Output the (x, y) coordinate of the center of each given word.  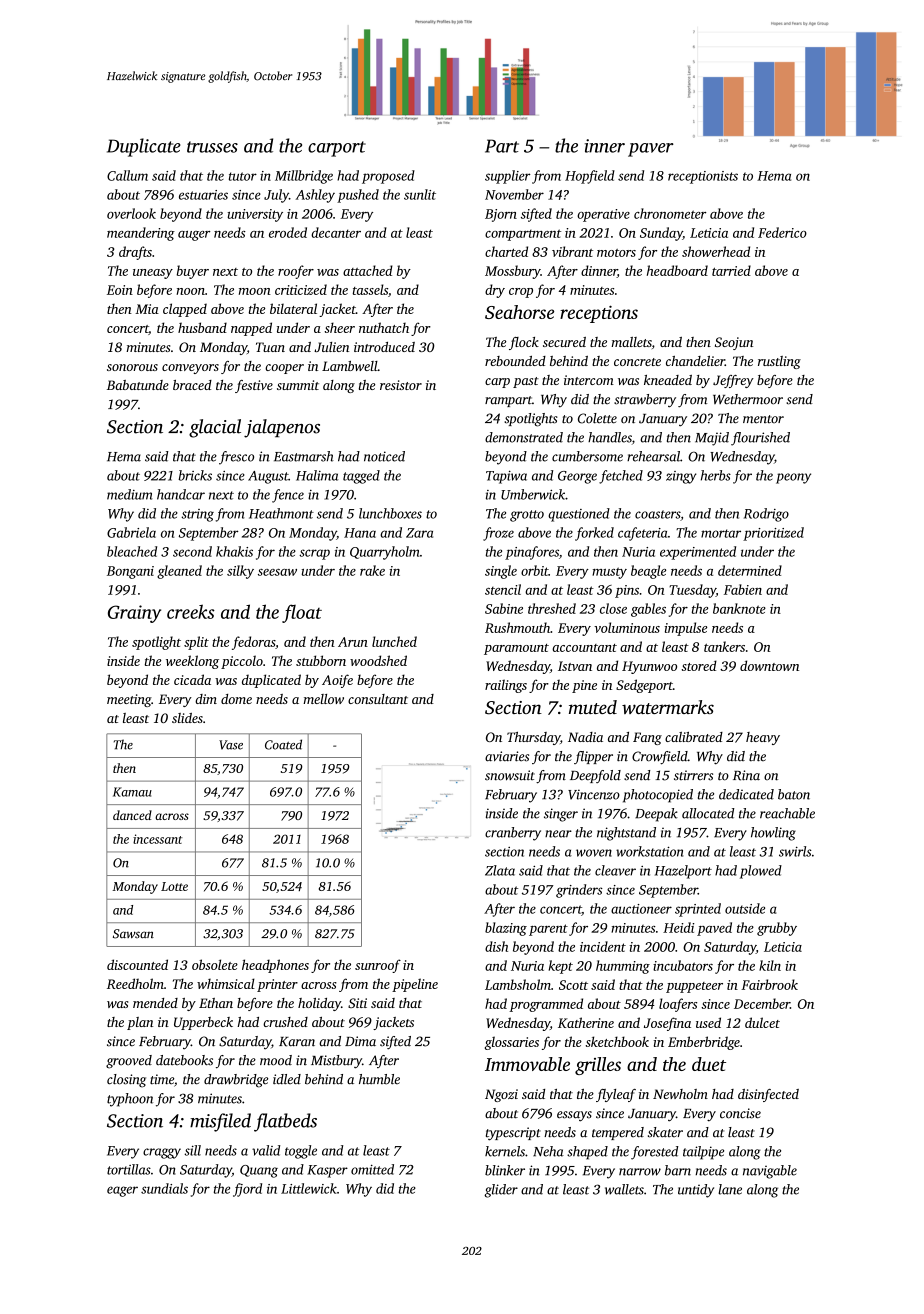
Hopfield (590, 177)
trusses (212, 147)
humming (623, 967)
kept (561, 967)
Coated (283, 744)
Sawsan (133, 934)
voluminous (627, 627)
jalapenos (282, 428)
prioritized (773, 534)
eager (122, 1191)
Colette (597, 418)
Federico (782, 232)
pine (584, 686)
